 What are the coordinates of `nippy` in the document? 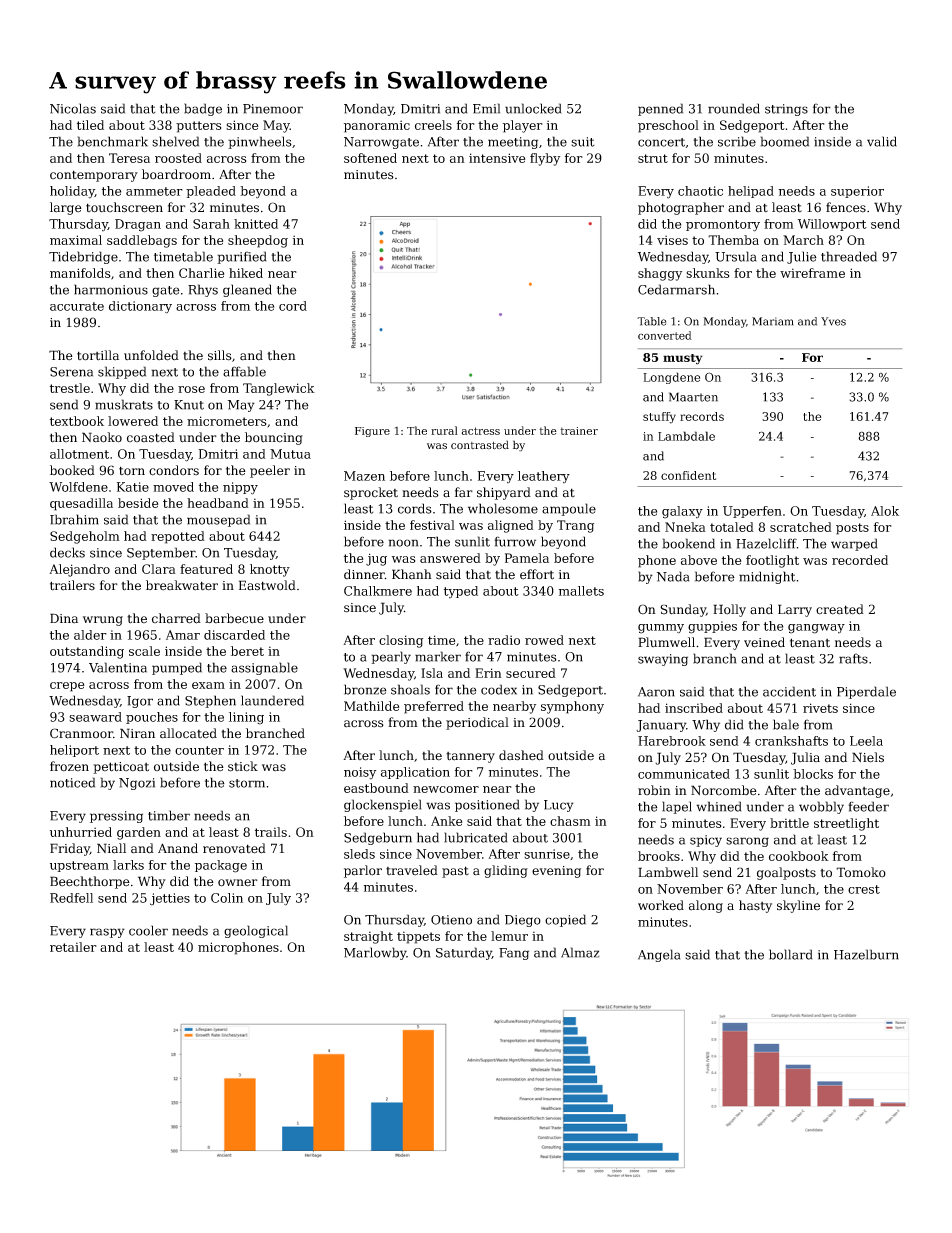 It's located at (240, 488).
